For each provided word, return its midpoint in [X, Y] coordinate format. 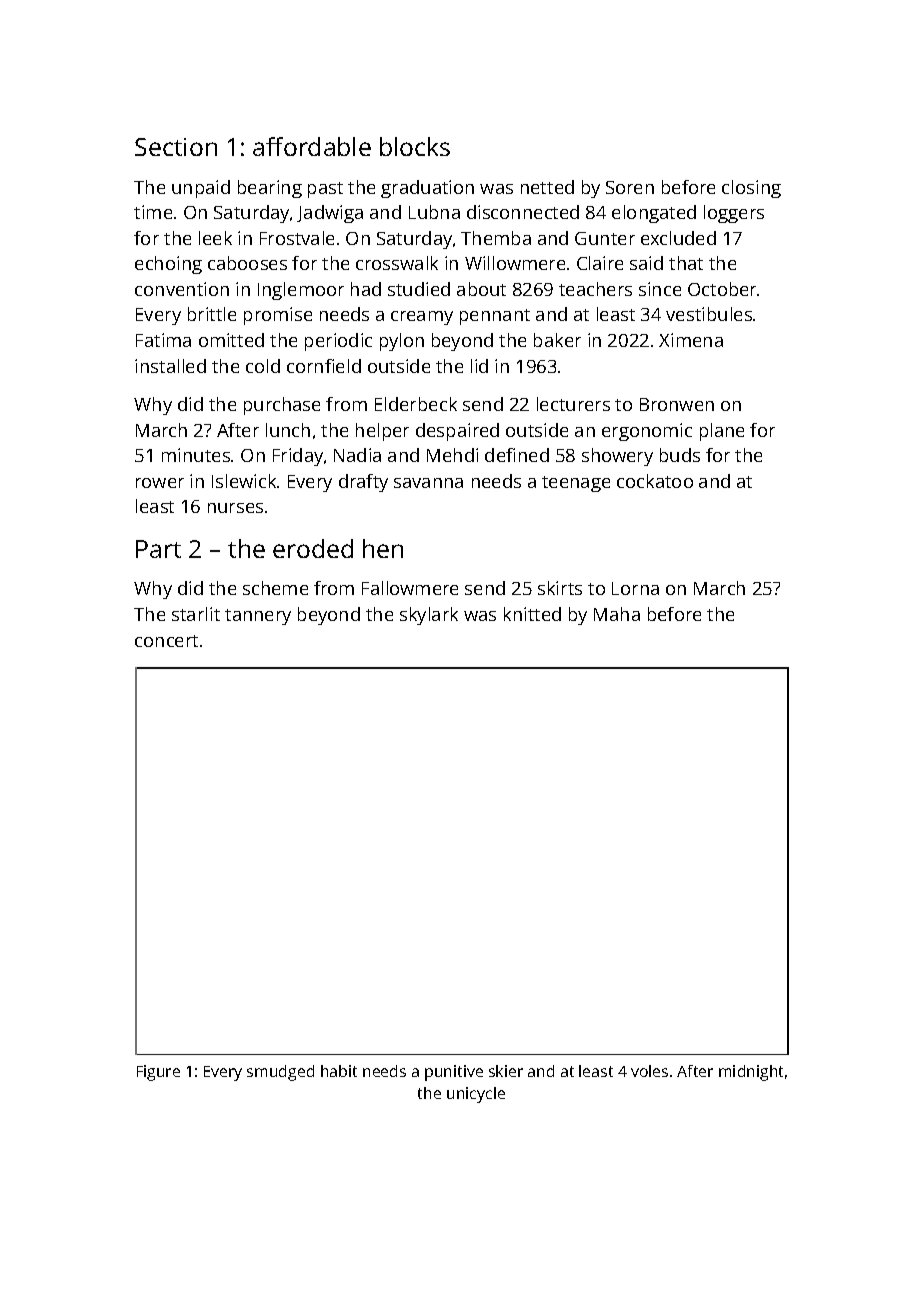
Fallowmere [410, 588]
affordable [312, 146]
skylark [429, 616]
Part [158, 549]
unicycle [476, 1095]
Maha [617, 614]
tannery [258, 617]
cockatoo [655, 481]
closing [751, 189]
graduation [427, 189]
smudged [280, 1073]
